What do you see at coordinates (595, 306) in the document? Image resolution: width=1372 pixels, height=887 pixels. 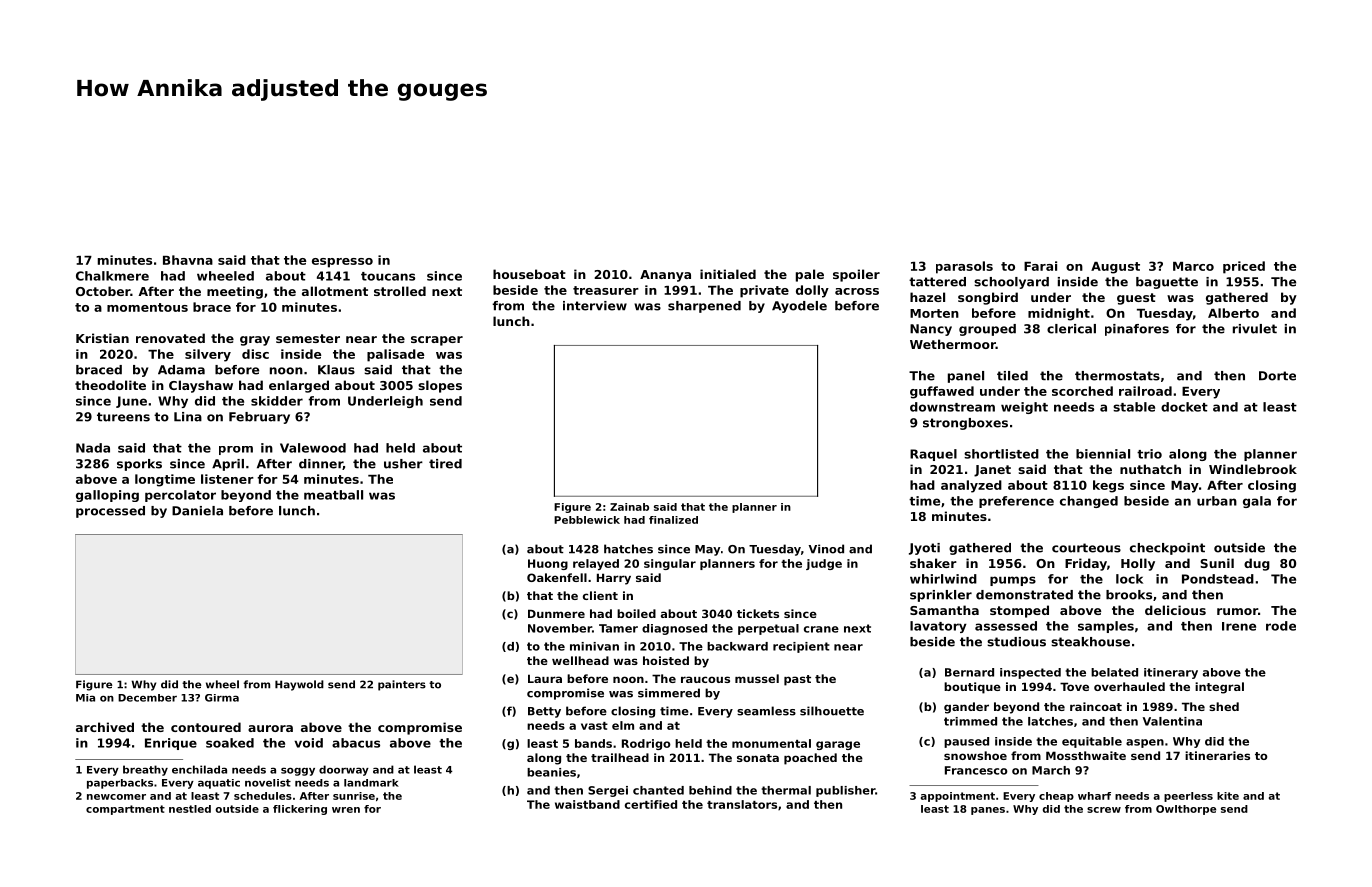 I see `interview` at bounding box center [595, 306].
